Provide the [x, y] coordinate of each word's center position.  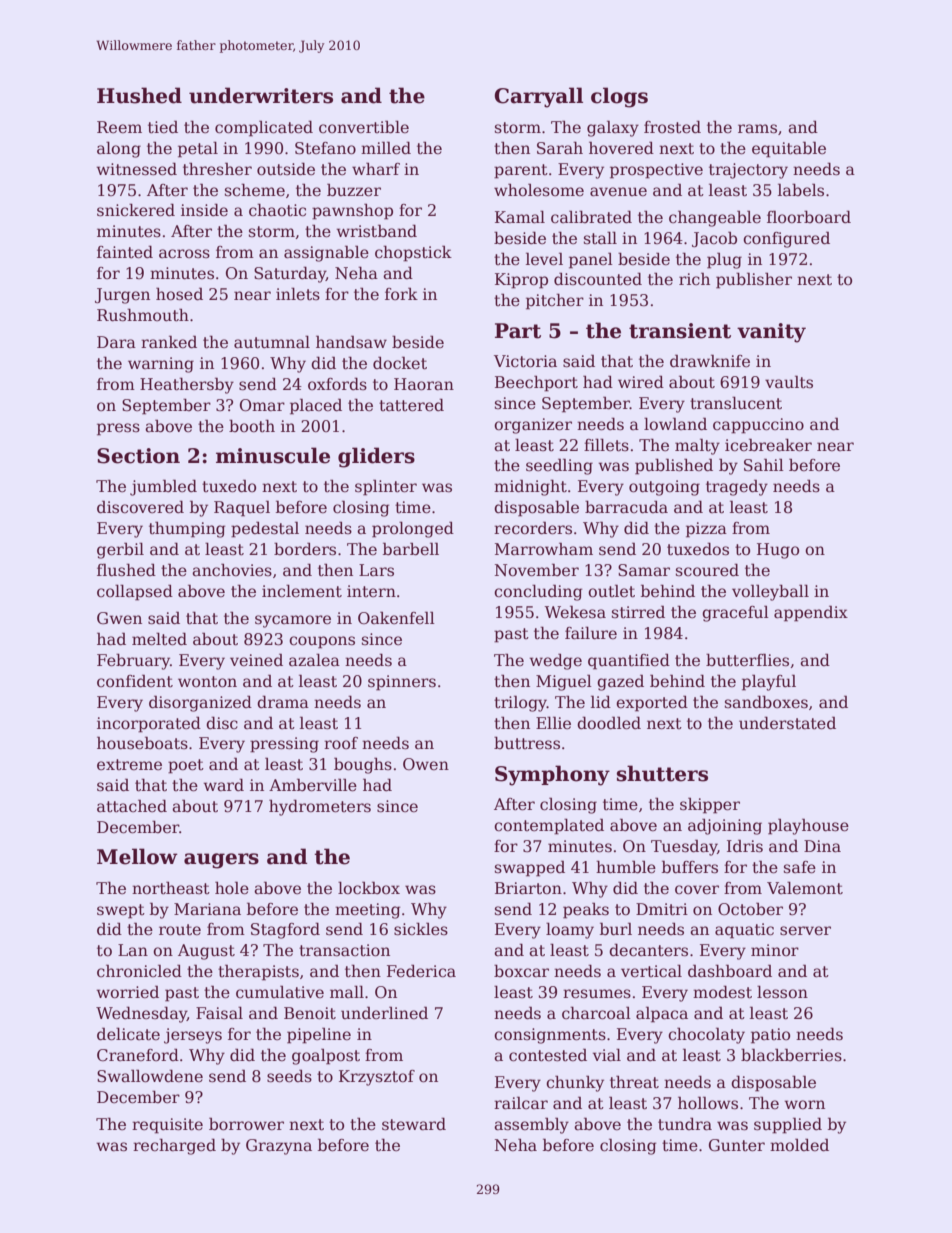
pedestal [265, 529]
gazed [620, 682]
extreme [129, 764]
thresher [217, 169]
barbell [411, 549]
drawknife [710, 360]
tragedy [737, 487]
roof [341, 743]
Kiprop [521, 281]
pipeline [319, 1035]
